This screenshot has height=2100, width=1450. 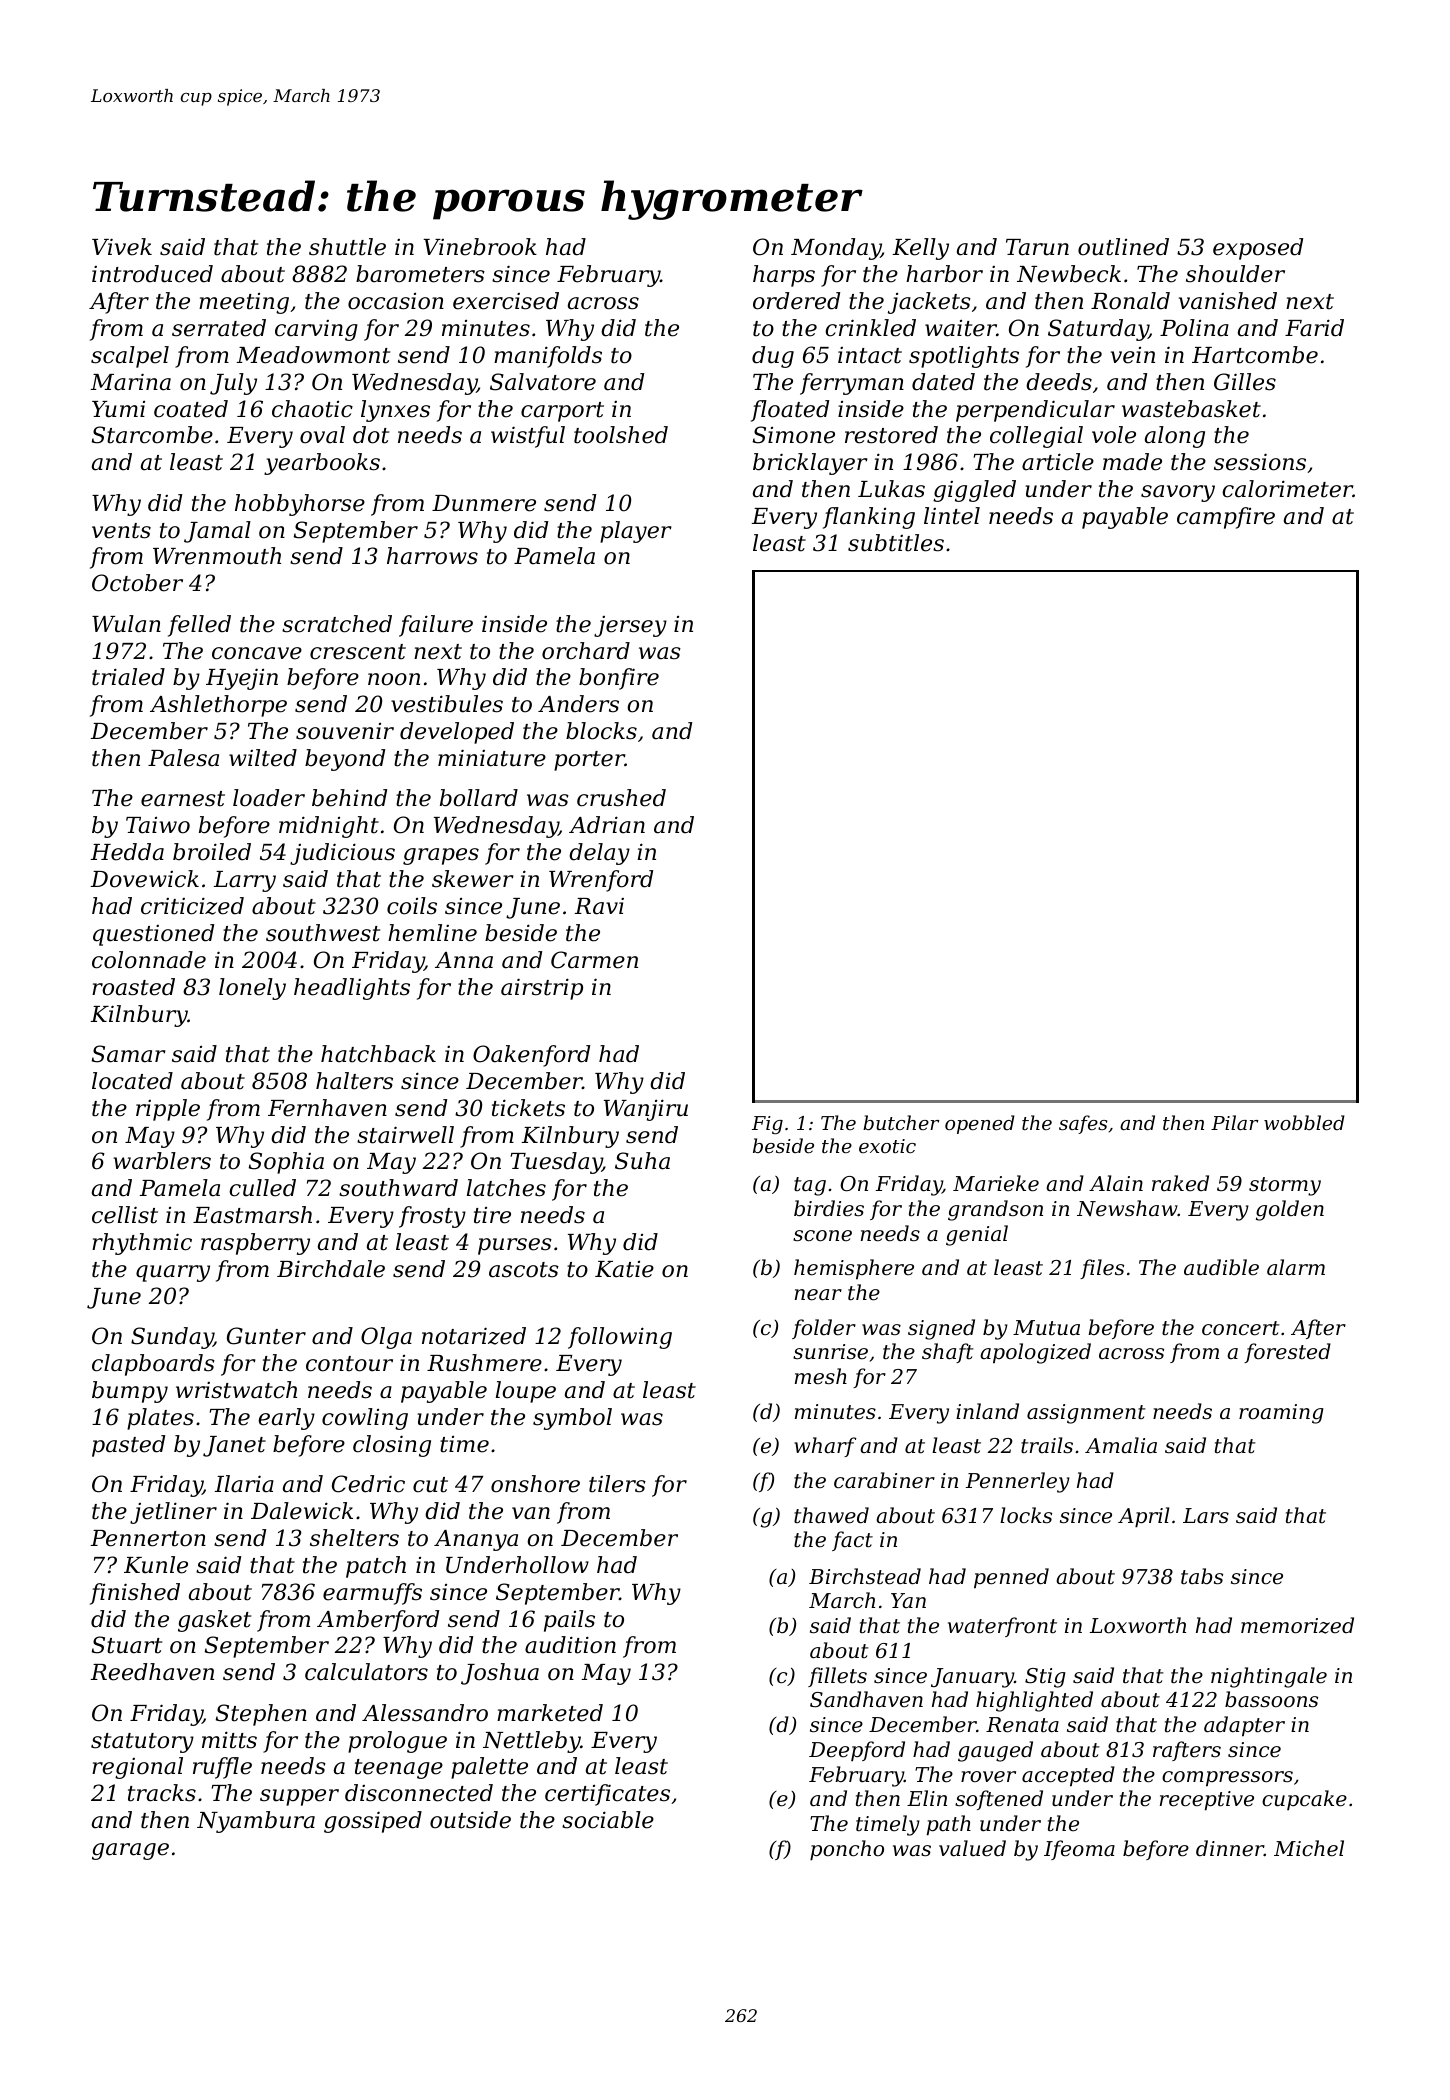 What do you see at coordinates (130, 1851) in the screenshot?
I see `garage` at bounding box center [130, 1851].
